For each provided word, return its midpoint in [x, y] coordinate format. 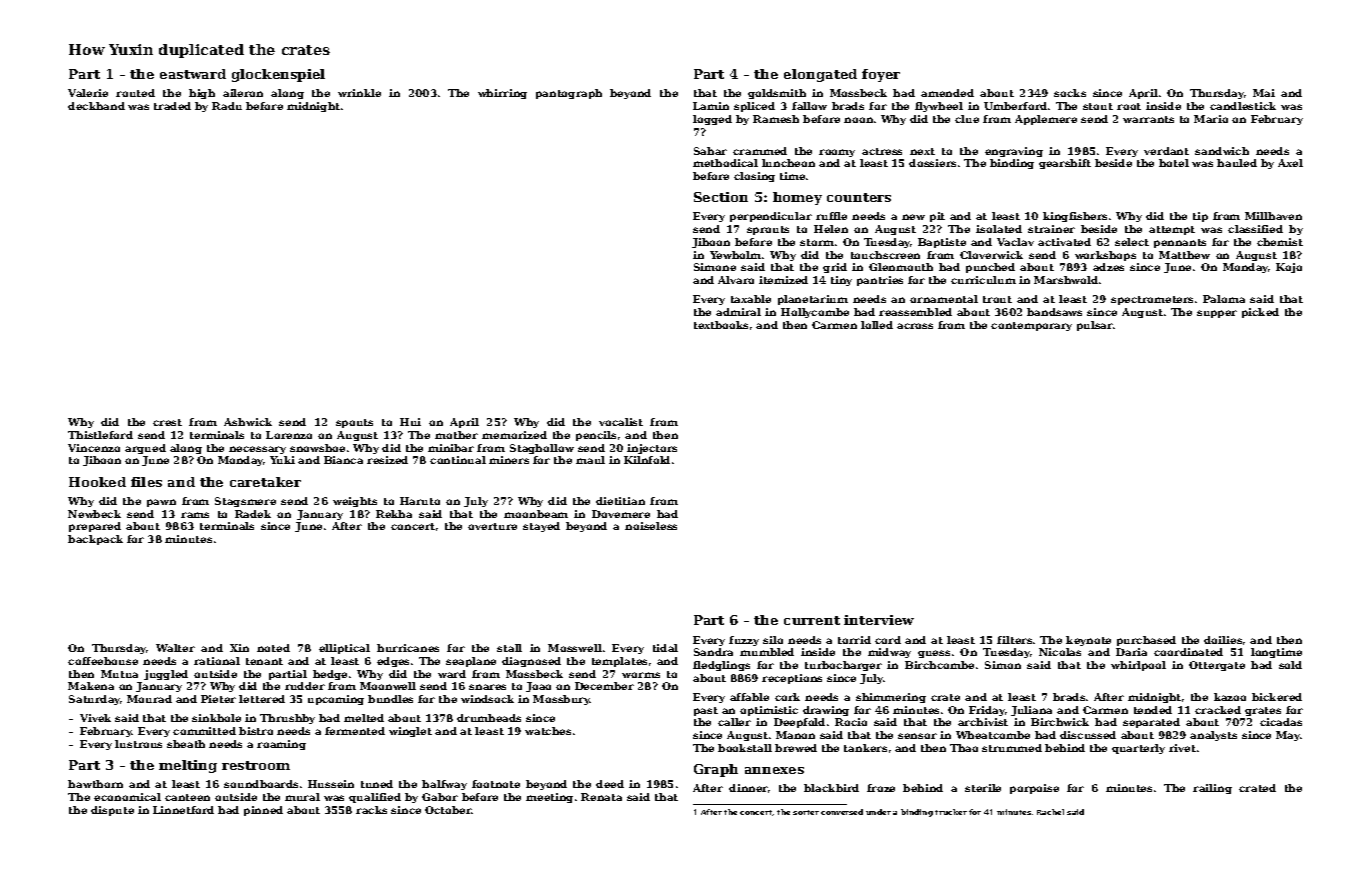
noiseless [651, 526]
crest [167, 422]
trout [997, 299]
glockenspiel [278, 75]
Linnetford [183, 810]
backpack [95, 540]
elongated [820, 75]
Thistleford [100, 435]
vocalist [621, 422]
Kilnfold [647, 460]
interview [879, 620]
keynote [1088, 641]
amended [947, 93]
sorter [806, 812]
